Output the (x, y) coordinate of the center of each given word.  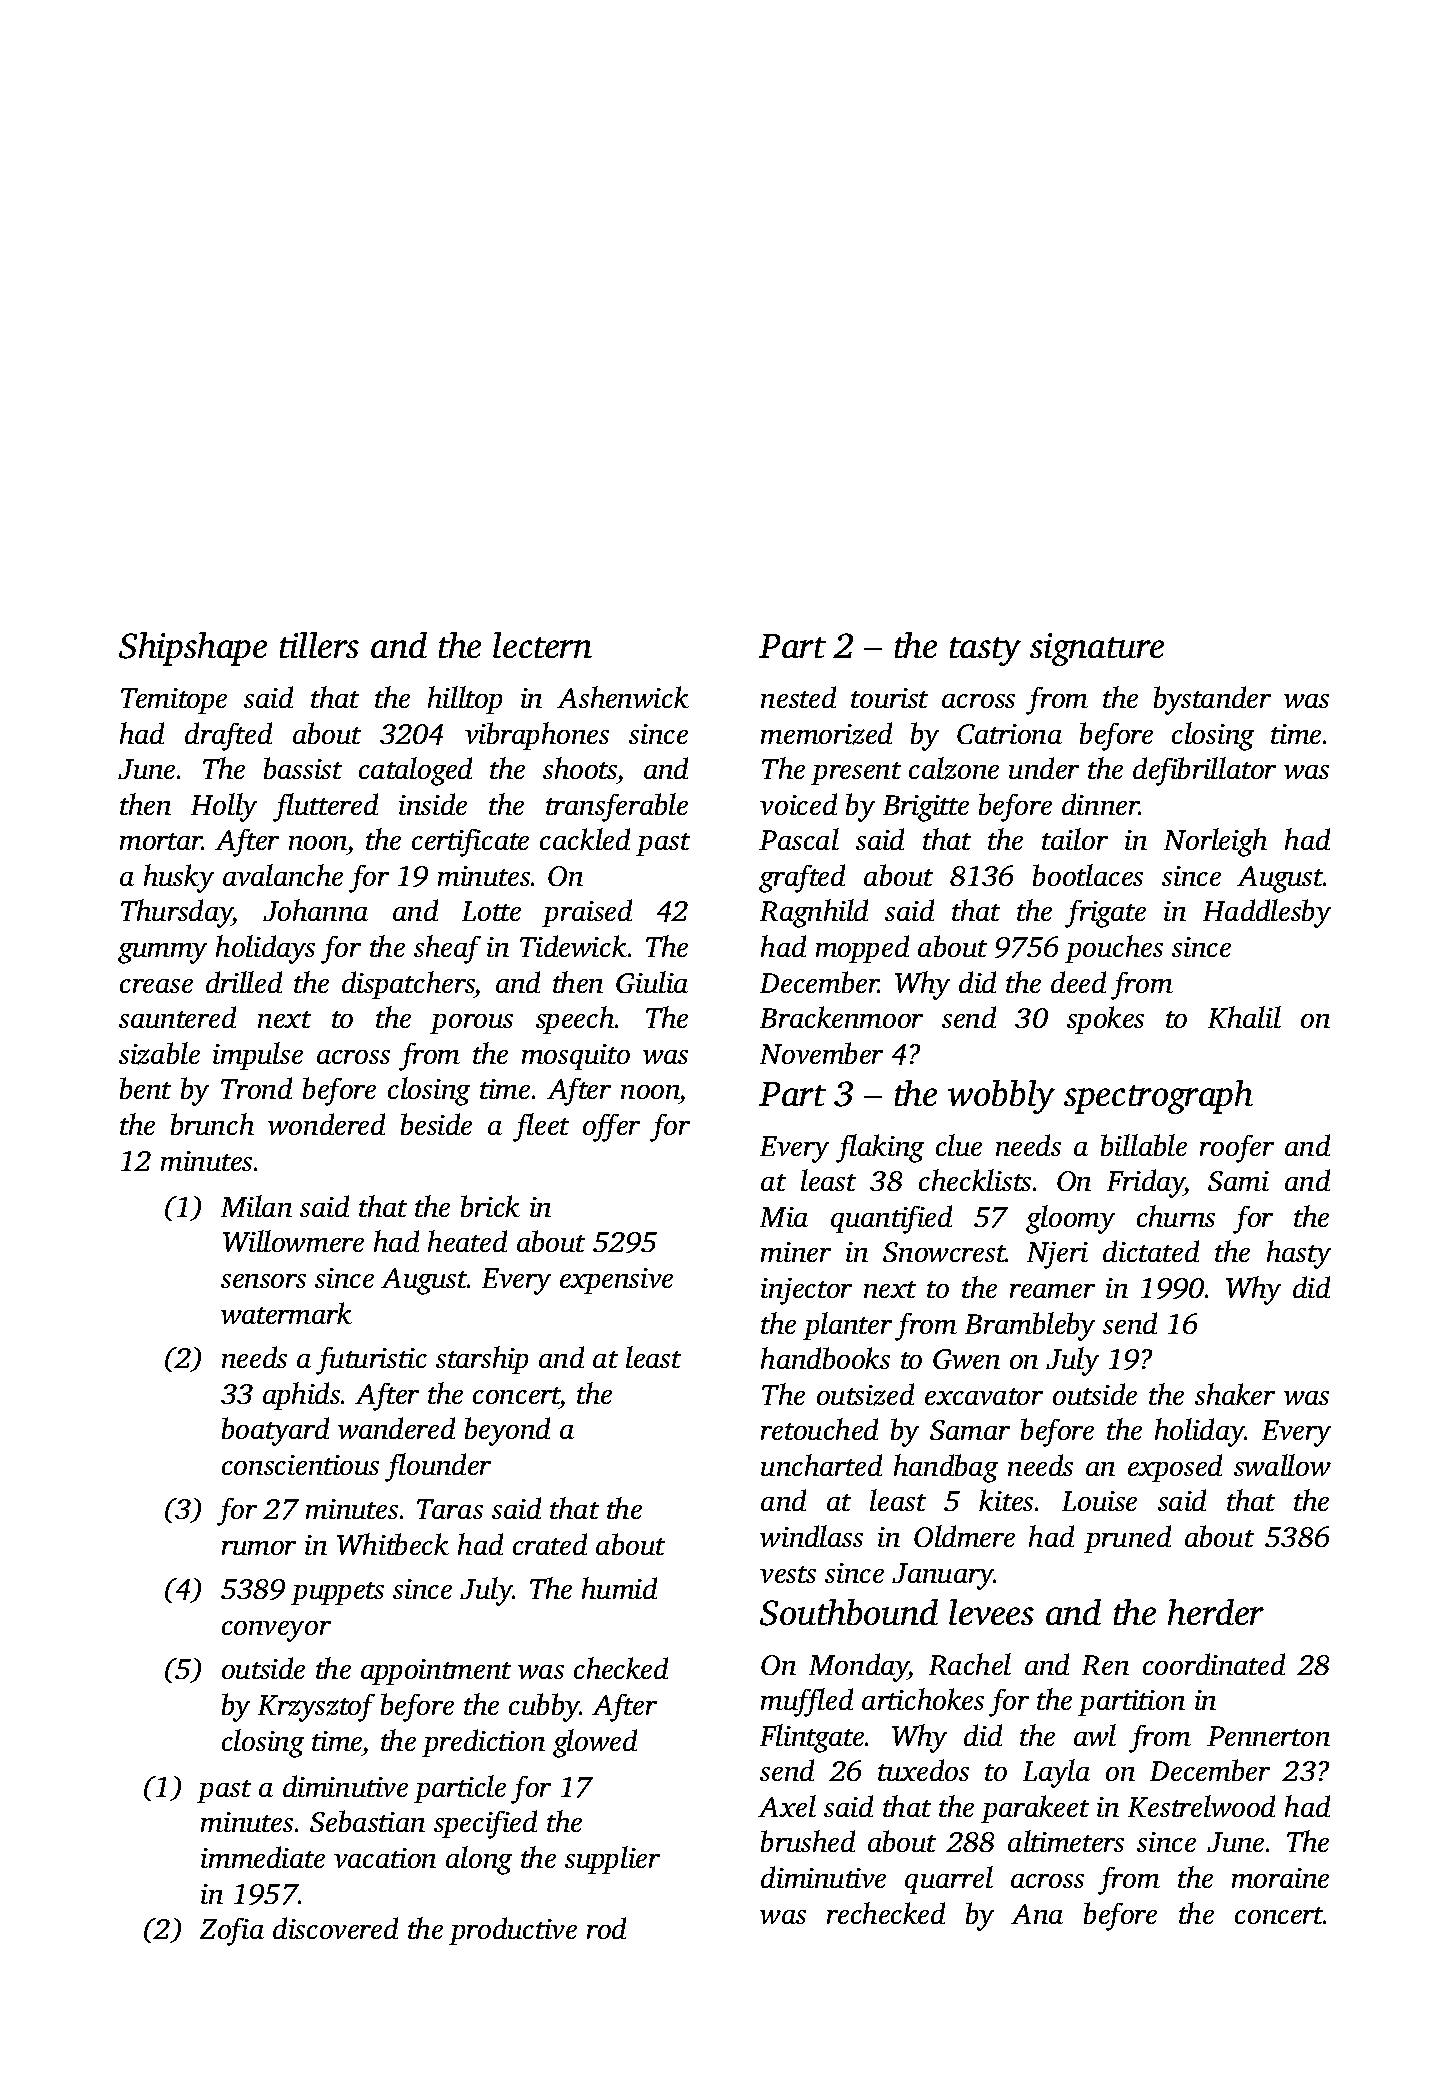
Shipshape (193, 649)
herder (1216, 1612)
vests (788, 1574)
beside (436, 1124)
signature (1097, 649)
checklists (975, 1180)
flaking (880, 1148)
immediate (263, 1857)
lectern (542, 645)
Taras (450, 1509)
